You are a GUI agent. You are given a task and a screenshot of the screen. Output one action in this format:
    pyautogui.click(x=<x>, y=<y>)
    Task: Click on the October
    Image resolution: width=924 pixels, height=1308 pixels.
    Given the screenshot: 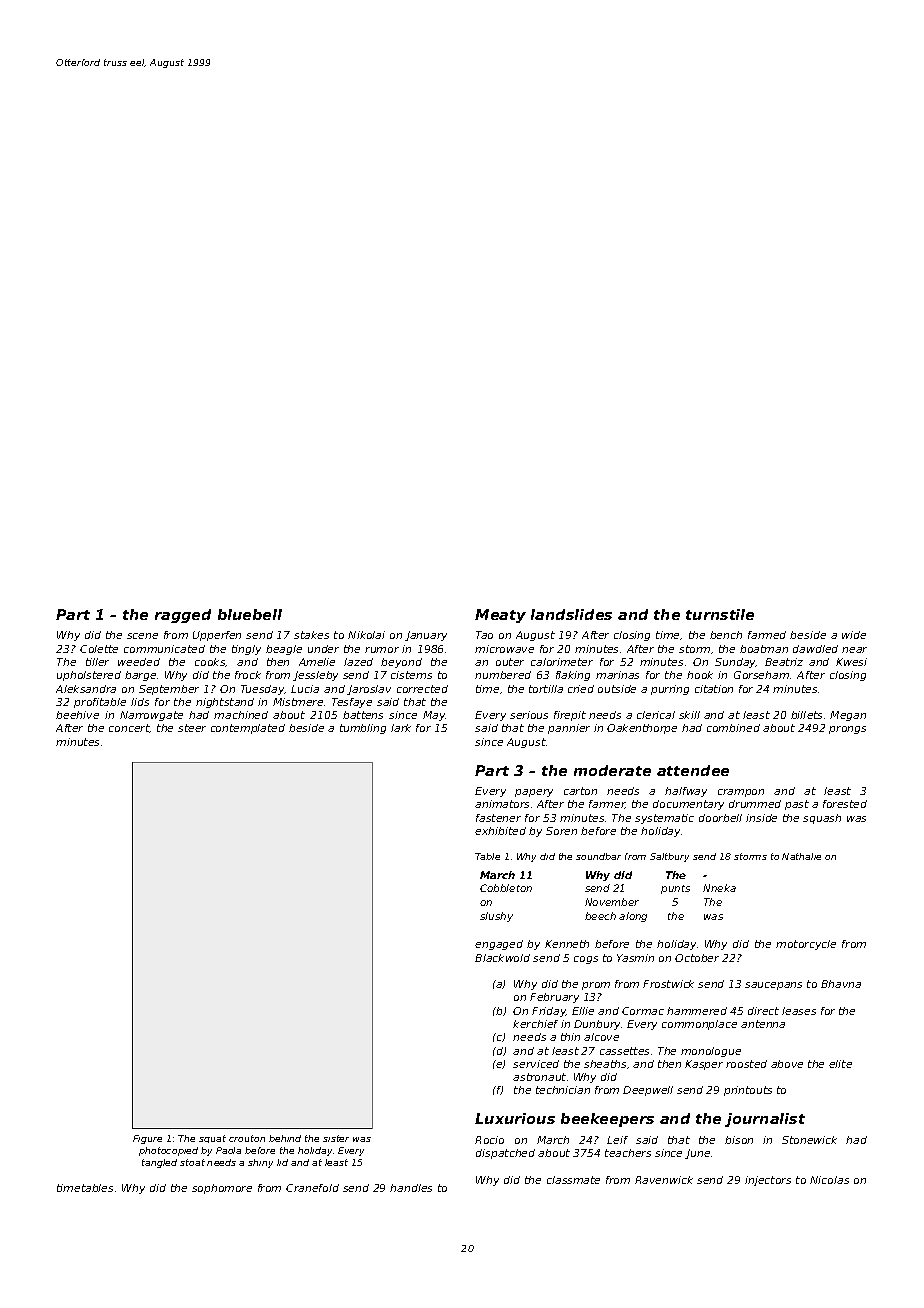 What is the action you would take?
    pyautogui.click(x=697, y=958)
